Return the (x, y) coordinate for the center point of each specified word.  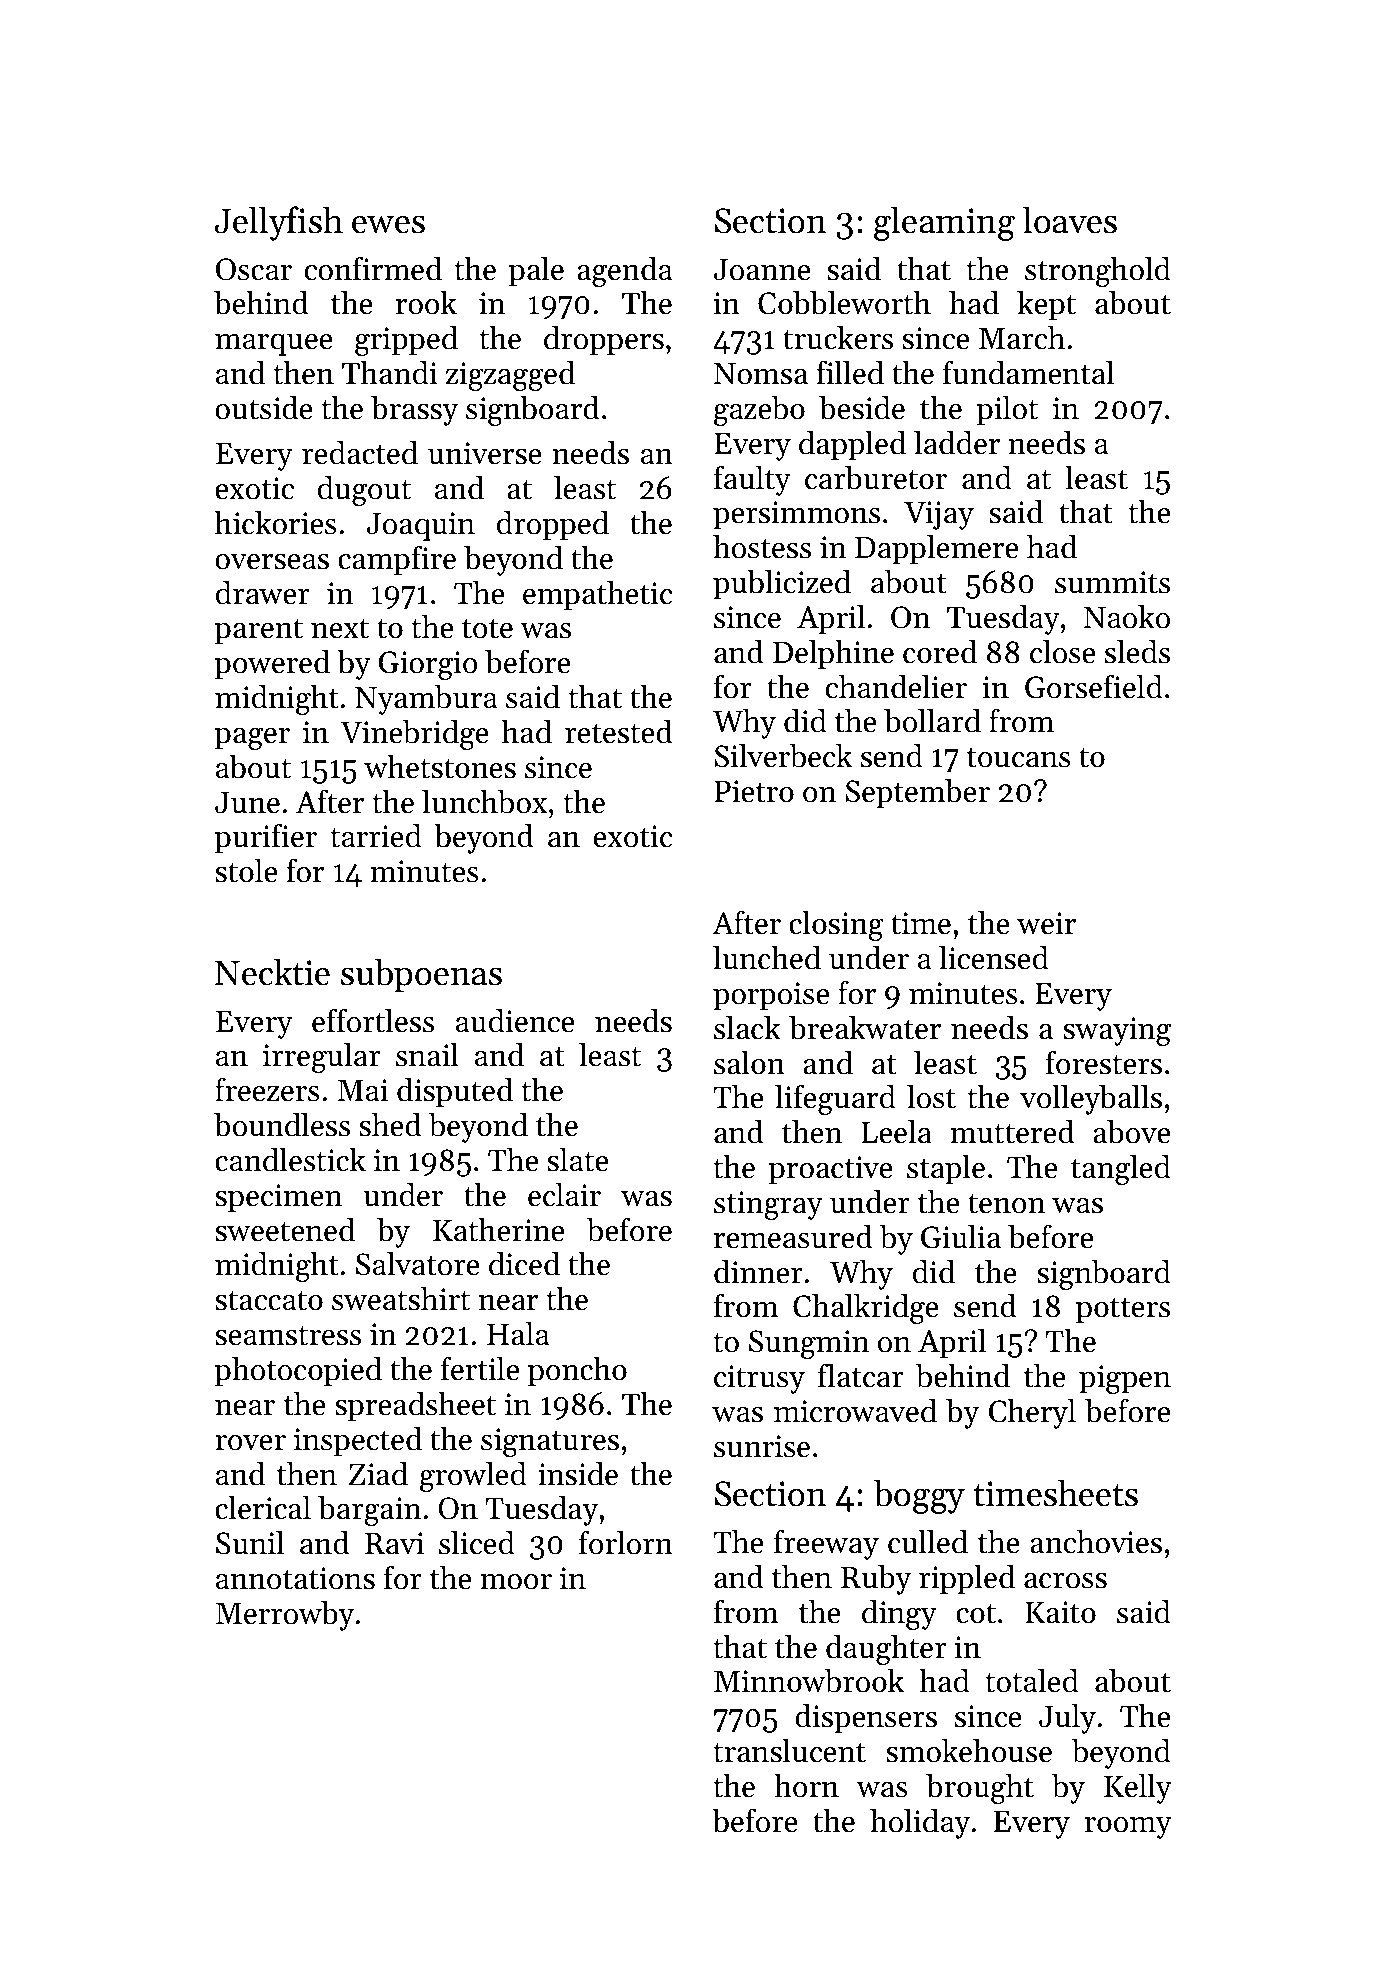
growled (473, 1477)
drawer (263, 593)
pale (536, 272)
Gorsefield (1094, 686)
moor (516, 1582)
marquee (274, 345)
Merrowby (285, 1616)
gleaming (944, 223)
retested (618, 732)
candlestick (290, 1160)
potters (1123, 1311)
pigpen (1125, 1379)
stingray (768, 1205)
